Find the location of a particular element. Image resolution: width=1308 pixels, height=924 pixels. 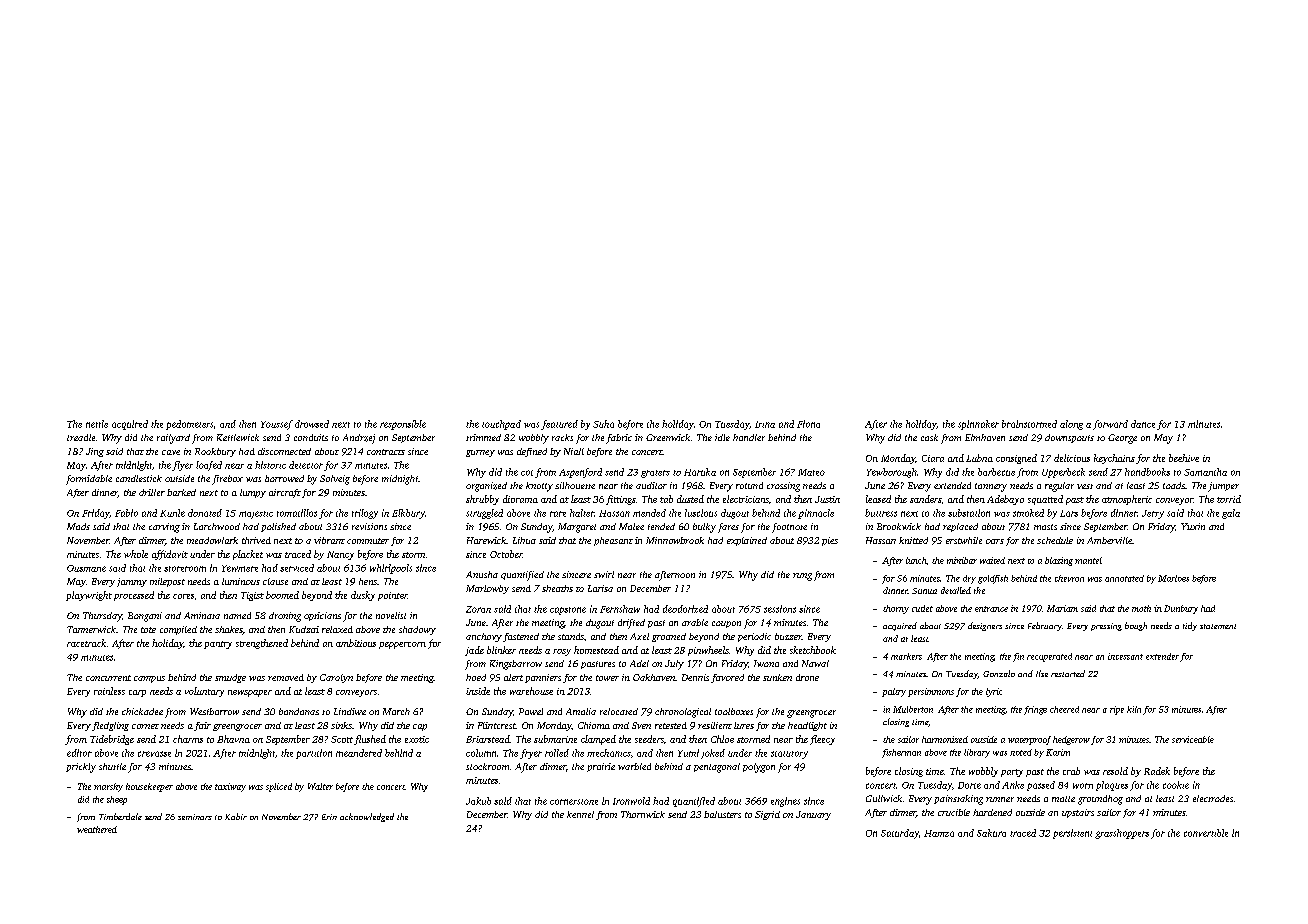

hedgerow is located at coordinates (1071, 740).
